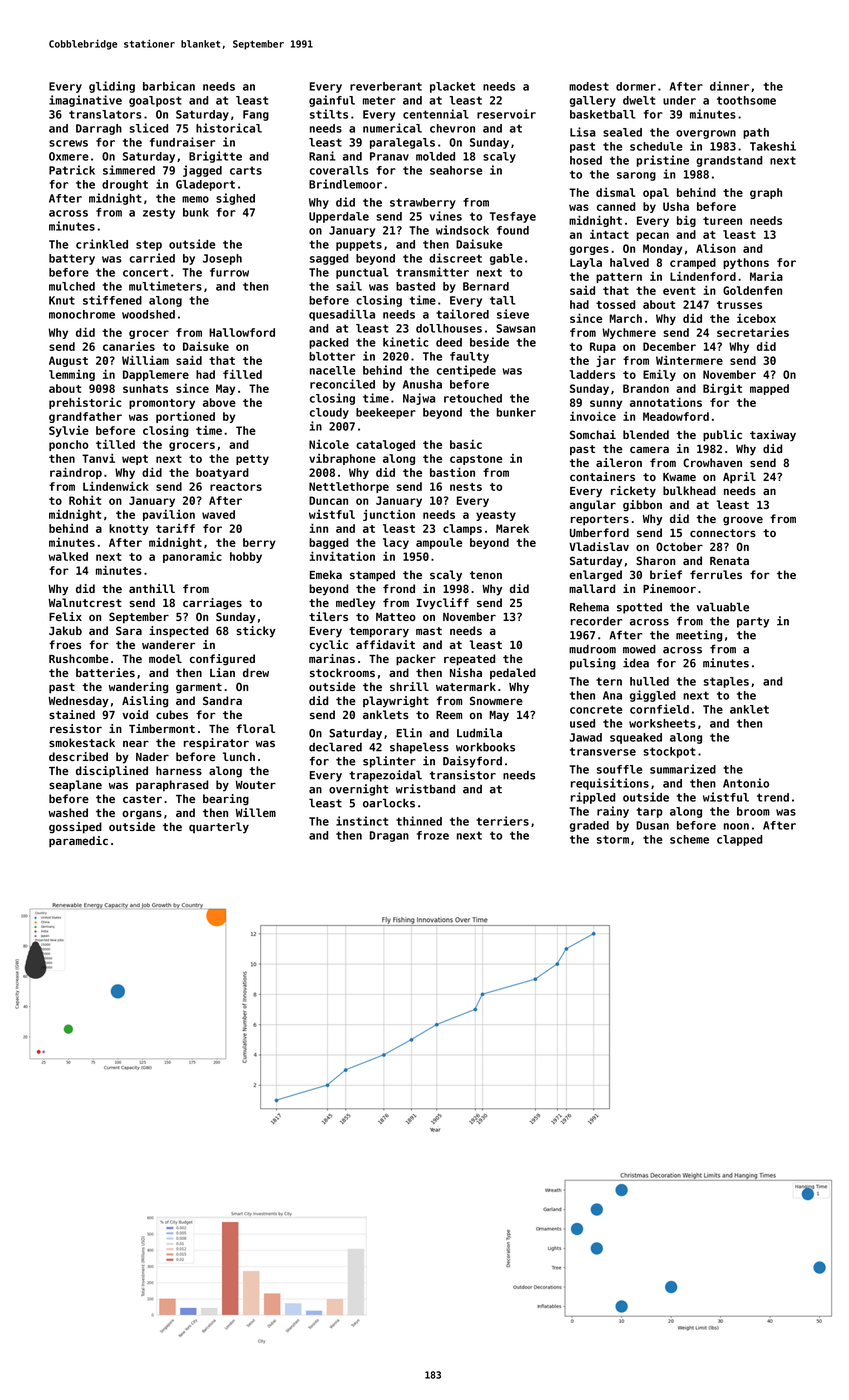  I want to click on walked, so click(68, 556).
